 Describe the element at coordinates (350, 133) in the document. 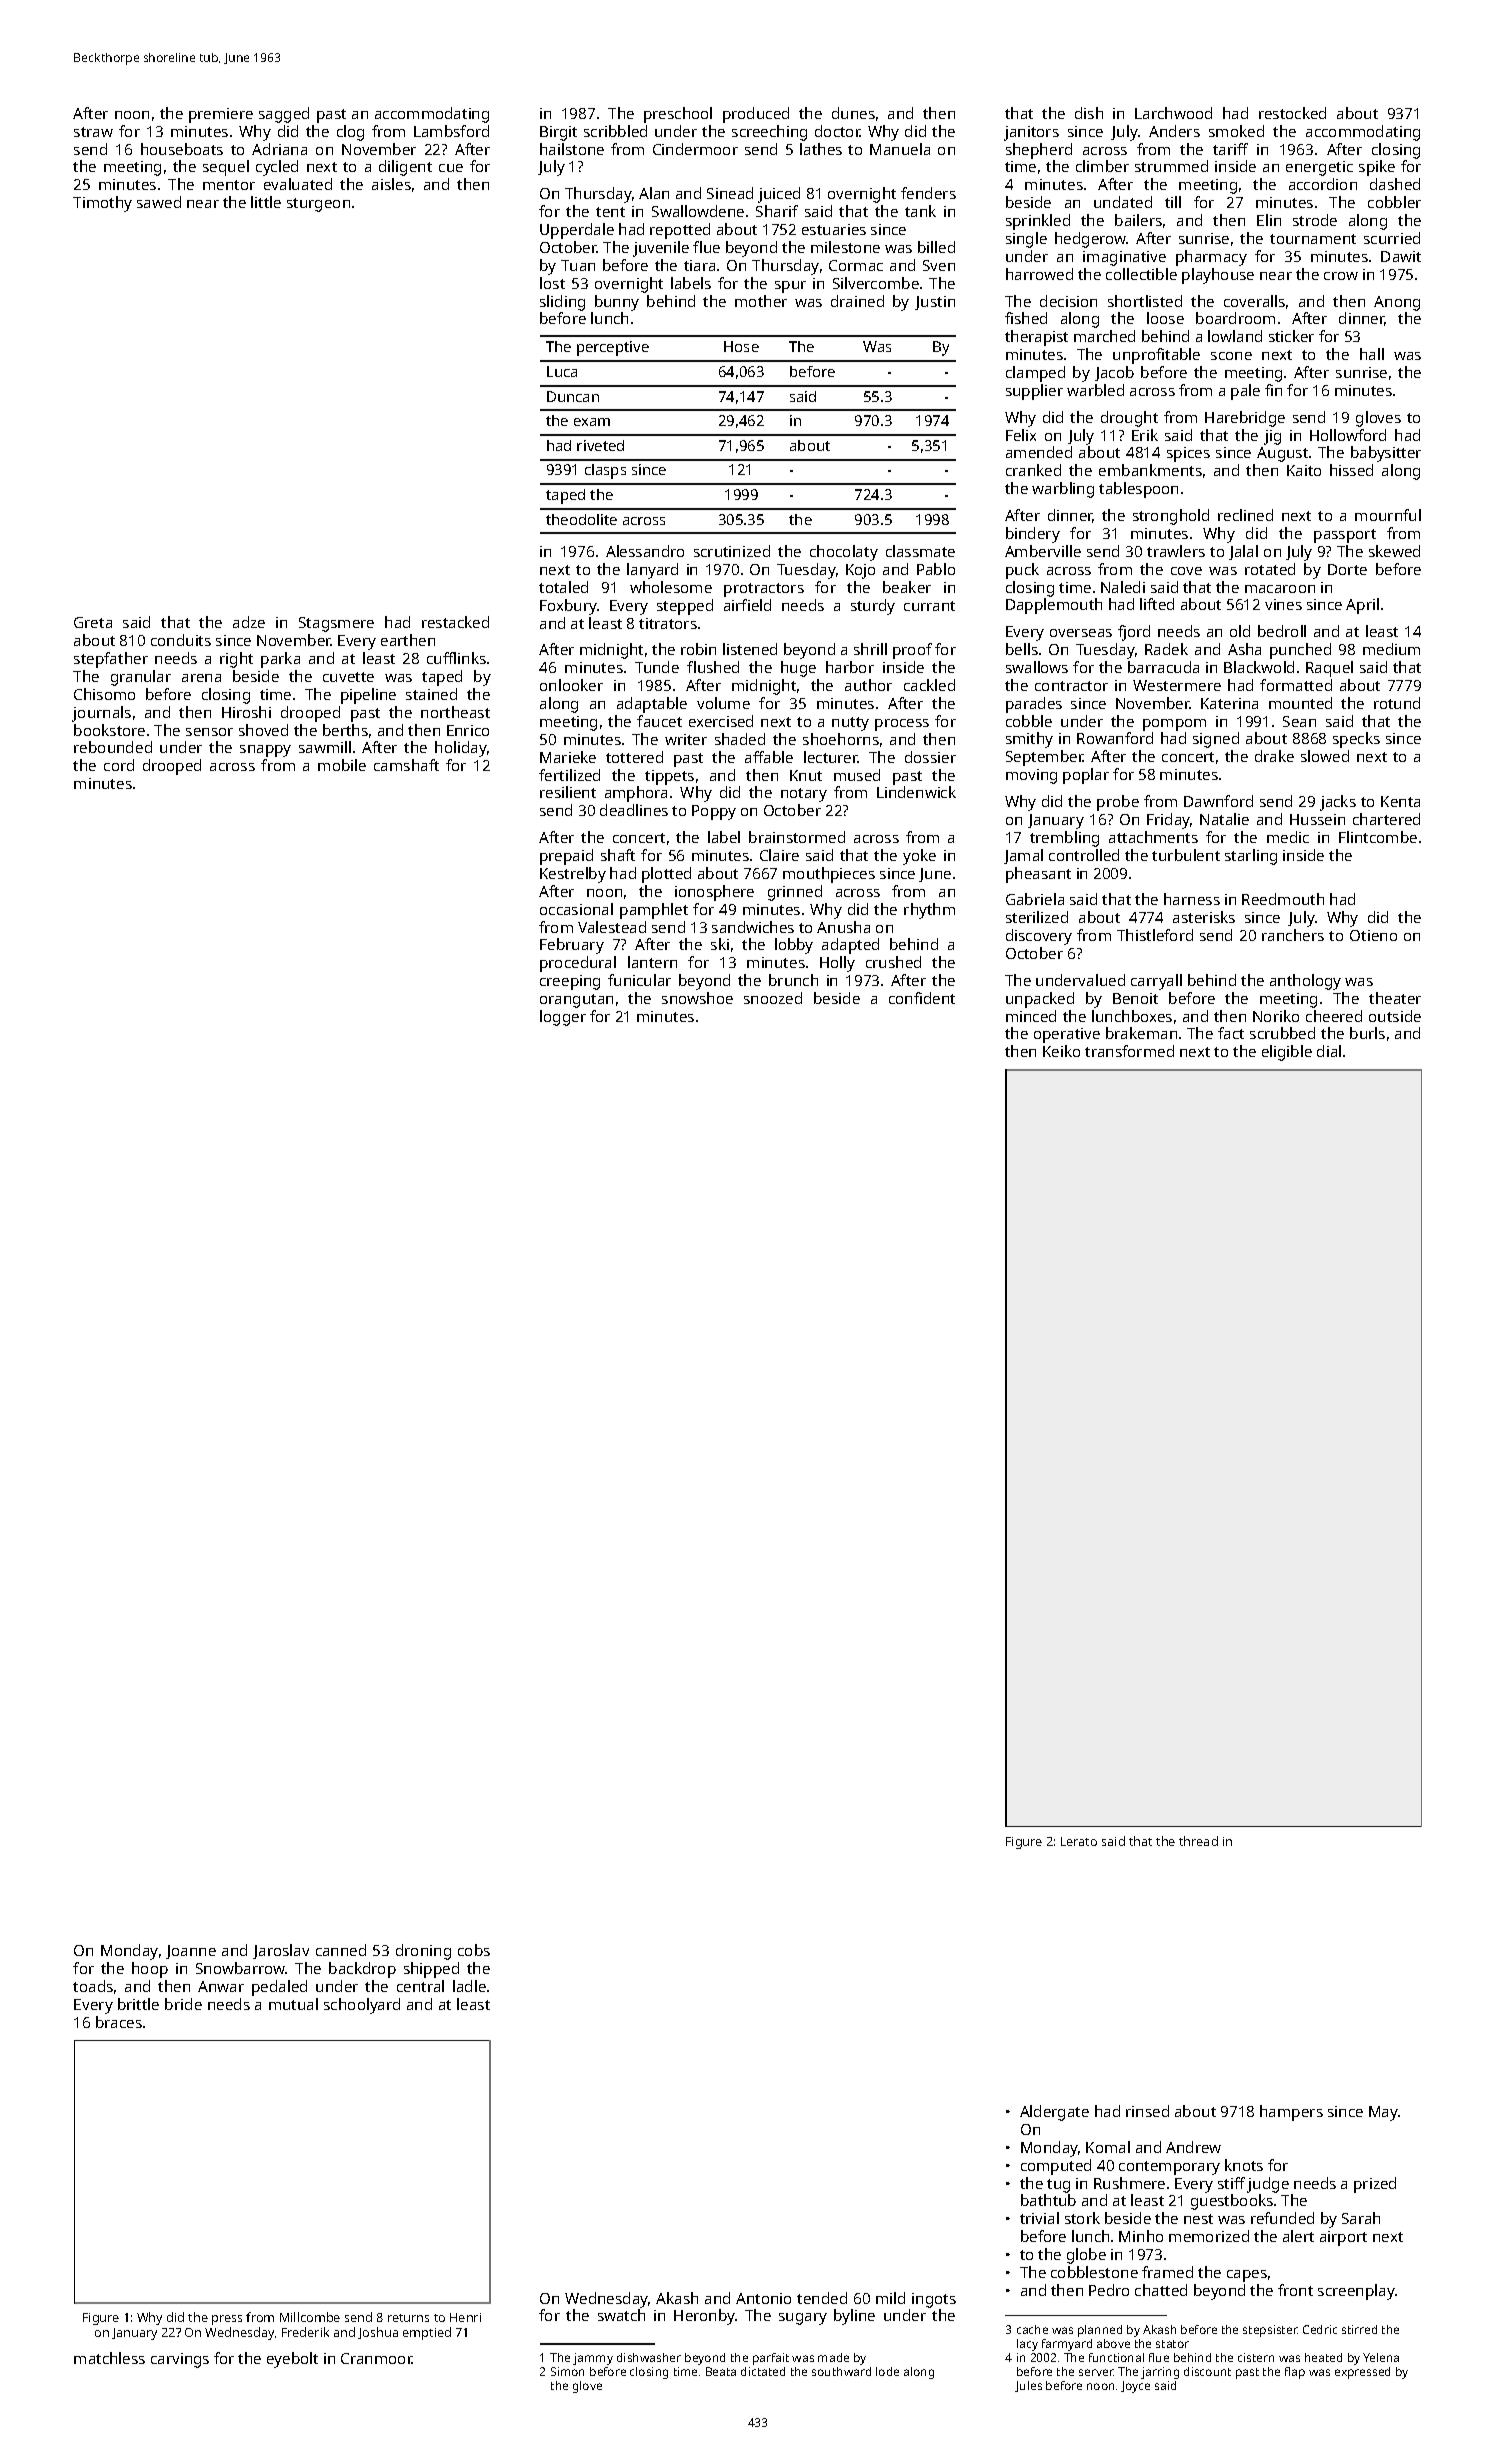

I see `clog` at that location.
